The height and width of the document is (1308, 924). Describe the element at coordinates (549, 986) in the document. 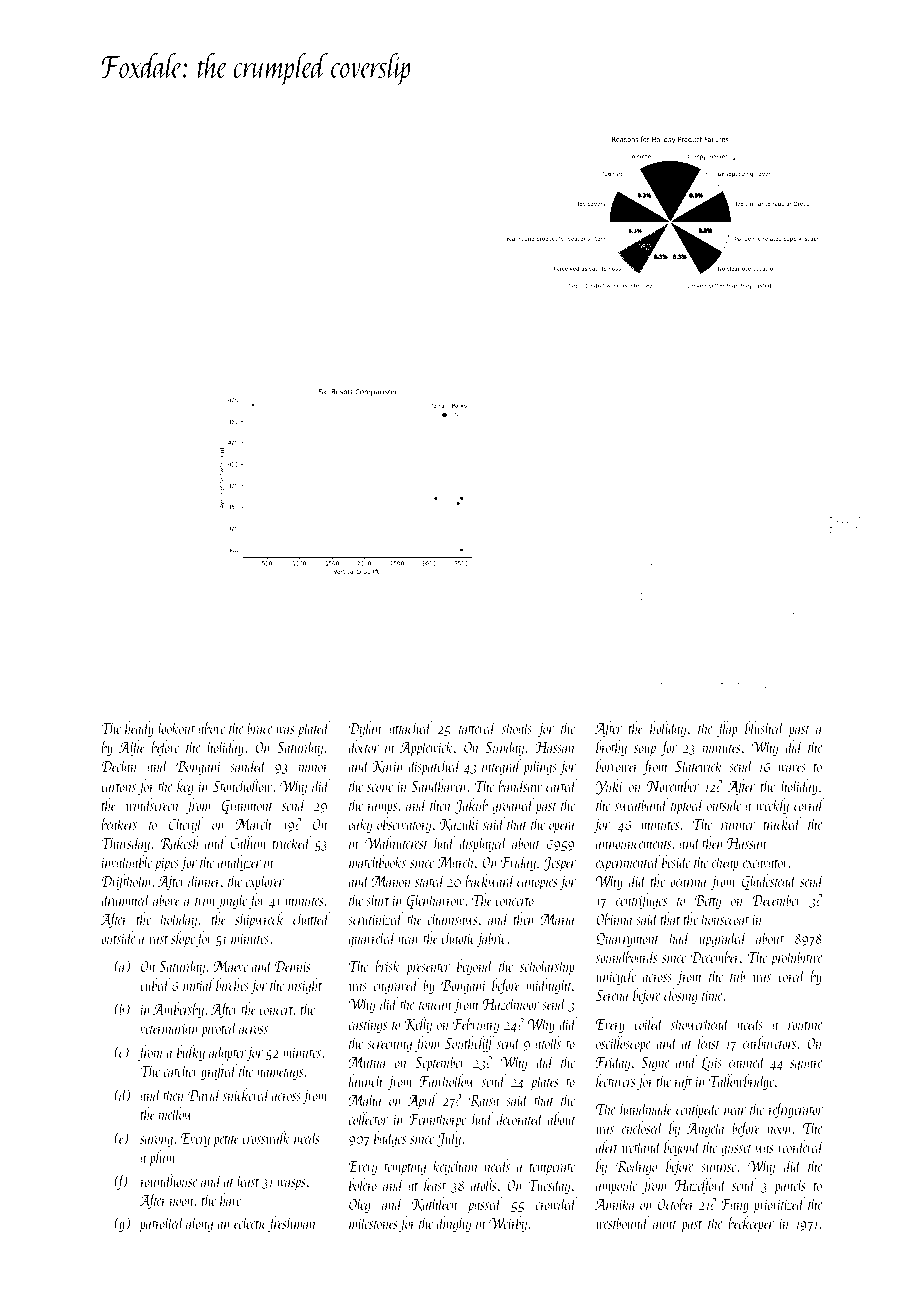

I see `midnight` at that location.
